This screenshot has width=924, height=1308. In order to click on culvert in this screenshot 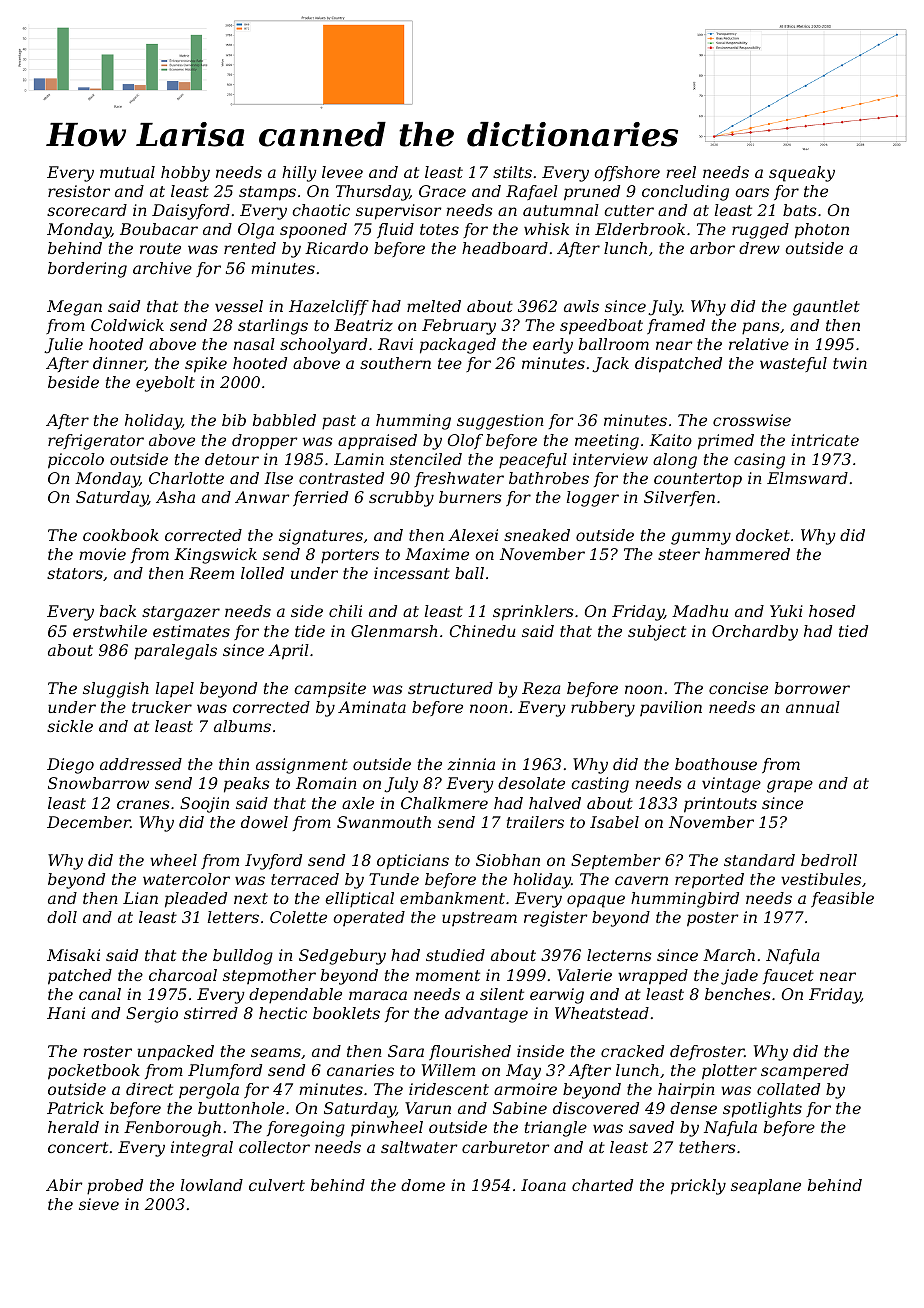, I will do `click(277, 1185)`.
